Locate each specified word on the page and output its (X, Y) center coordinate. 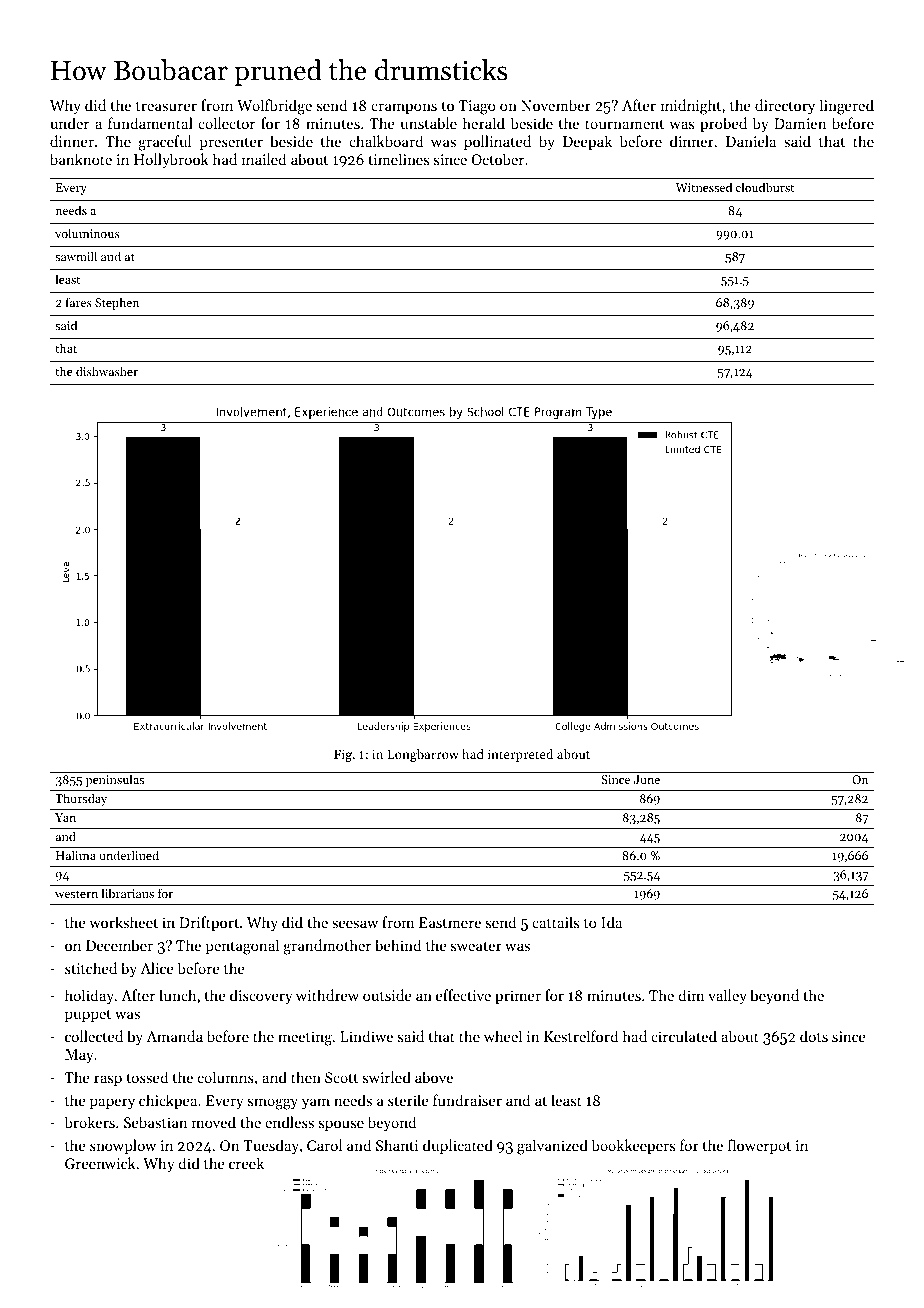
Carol (324, 1145)
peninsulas (115, 780)
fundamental (150, 123)
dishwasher (107, 371)
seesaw (355, 924)
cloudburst (765, 187)
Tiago (477, 107)
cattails (555, 922)
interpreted (520, 755)
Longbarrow (423, 755)
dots (814, 1036)
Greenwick (100, 1163)
